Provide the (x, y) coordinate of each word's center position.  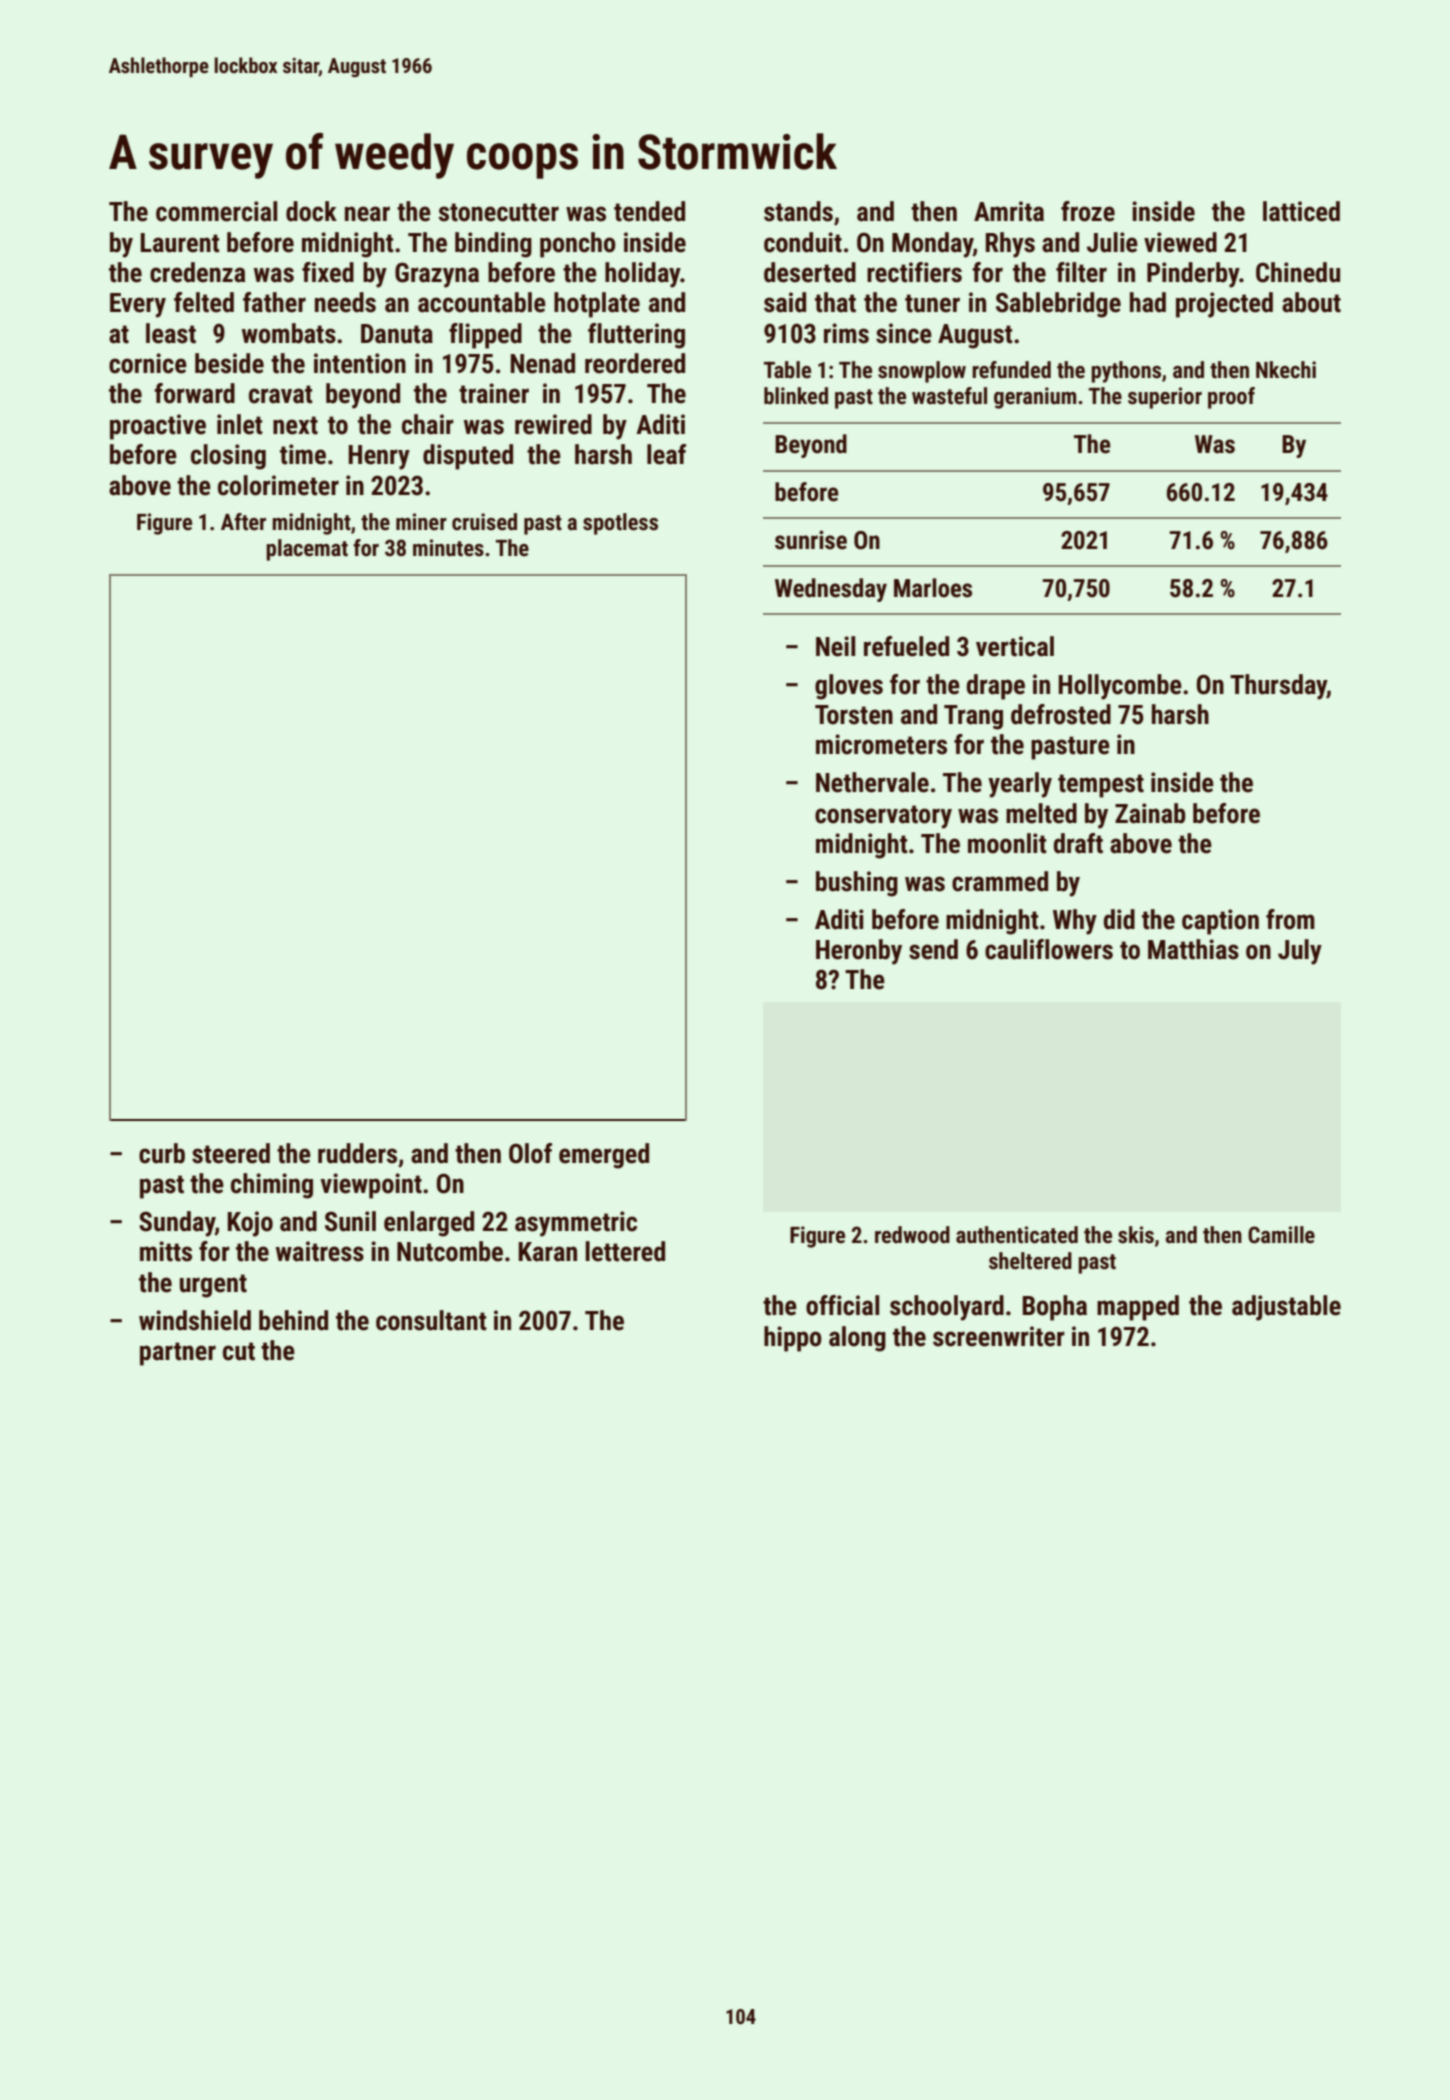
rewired (553, 424)
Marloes (933, 588)
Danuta (397, 334)
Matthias (1193, 949)
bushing (857, 884)
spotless (620, 524)
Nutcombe (450, 1251)
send (933, 949)
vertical (1015, 646)
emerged (604, 1156)
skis (1136, 1235)
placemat (307, 550)
